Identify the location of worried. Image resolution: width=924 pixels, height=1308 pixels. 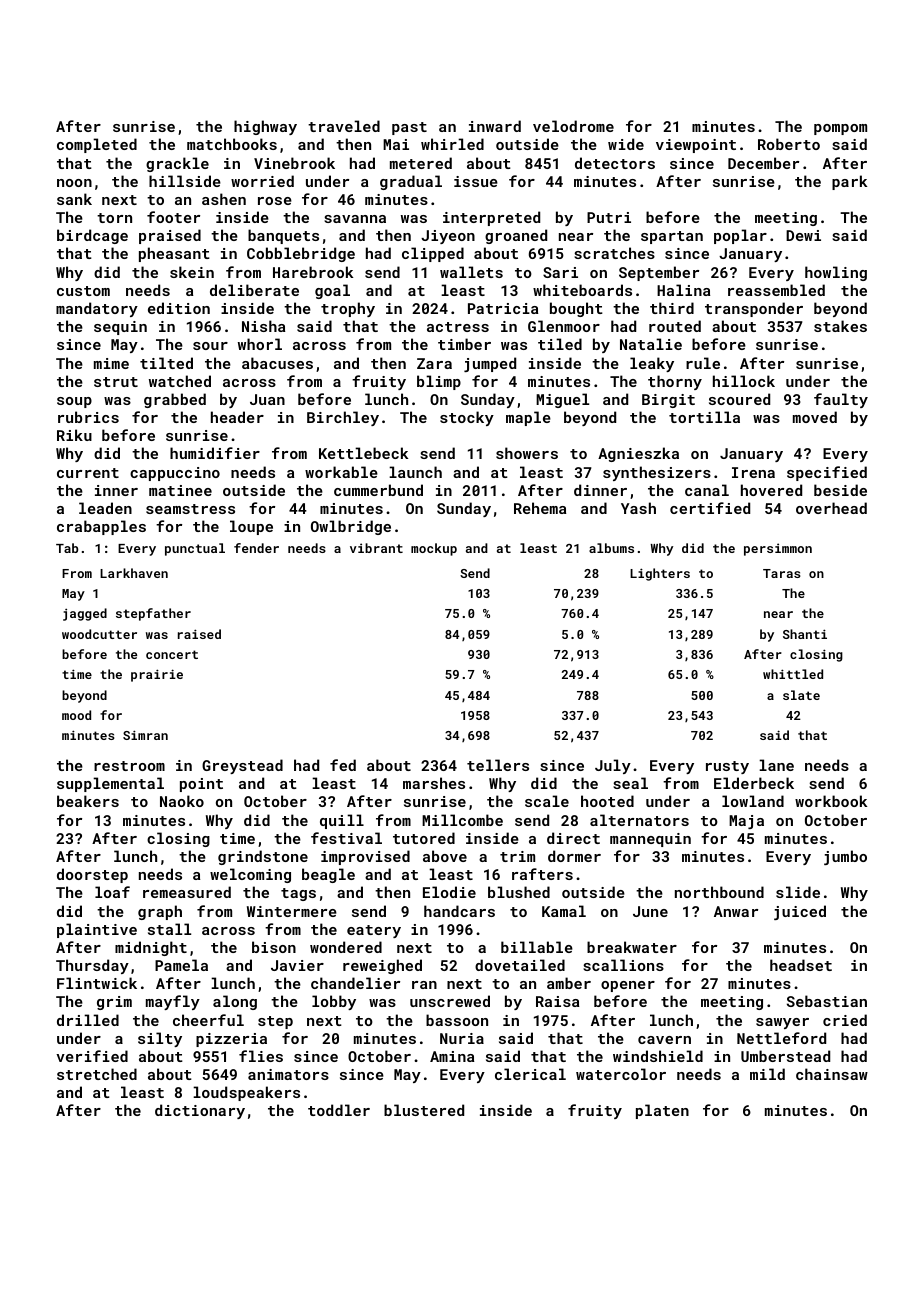
(262, 181).
